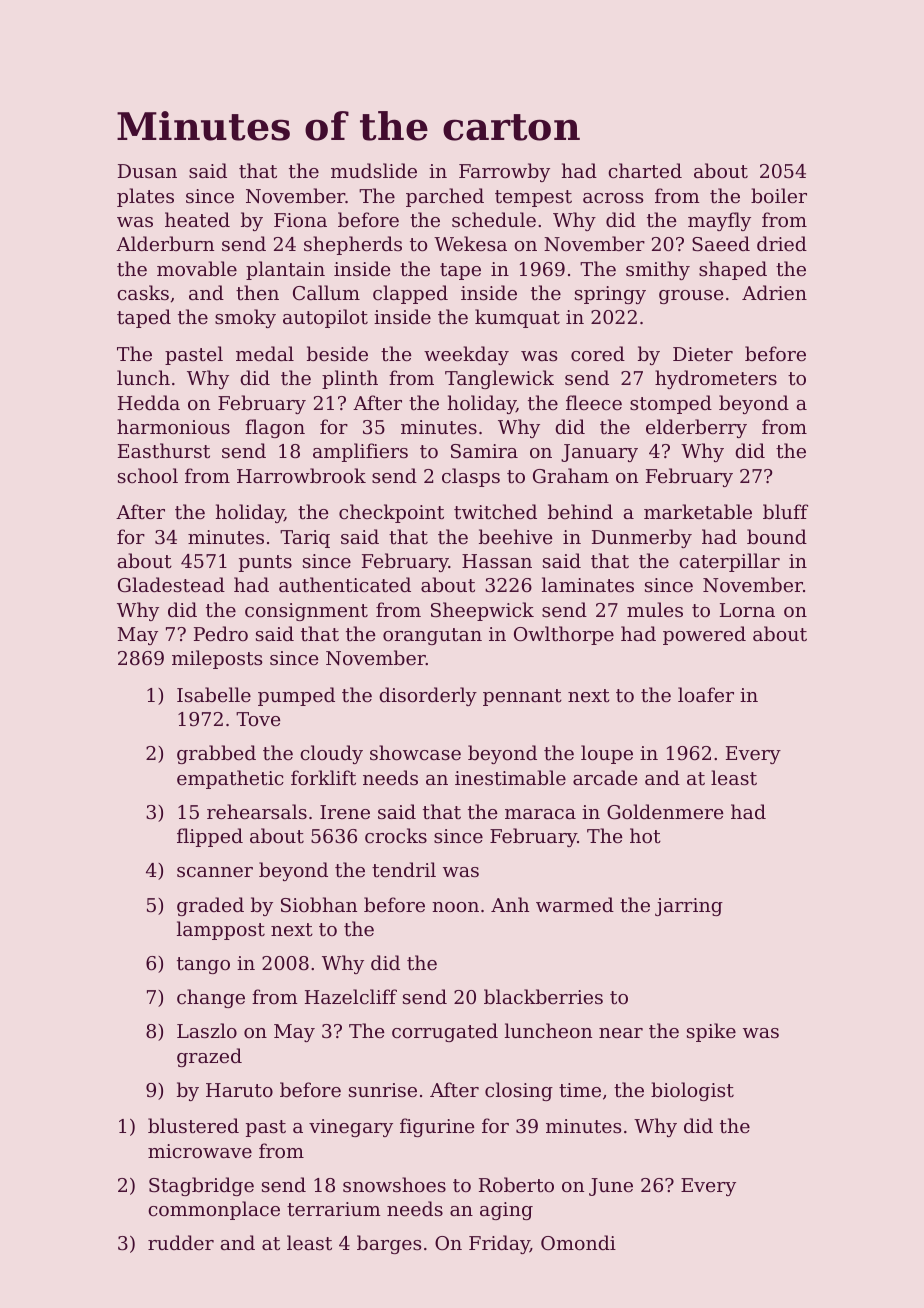  Describe the element at coordinates (230, 779) in the screenshot. I see `empathetic` at that location.
